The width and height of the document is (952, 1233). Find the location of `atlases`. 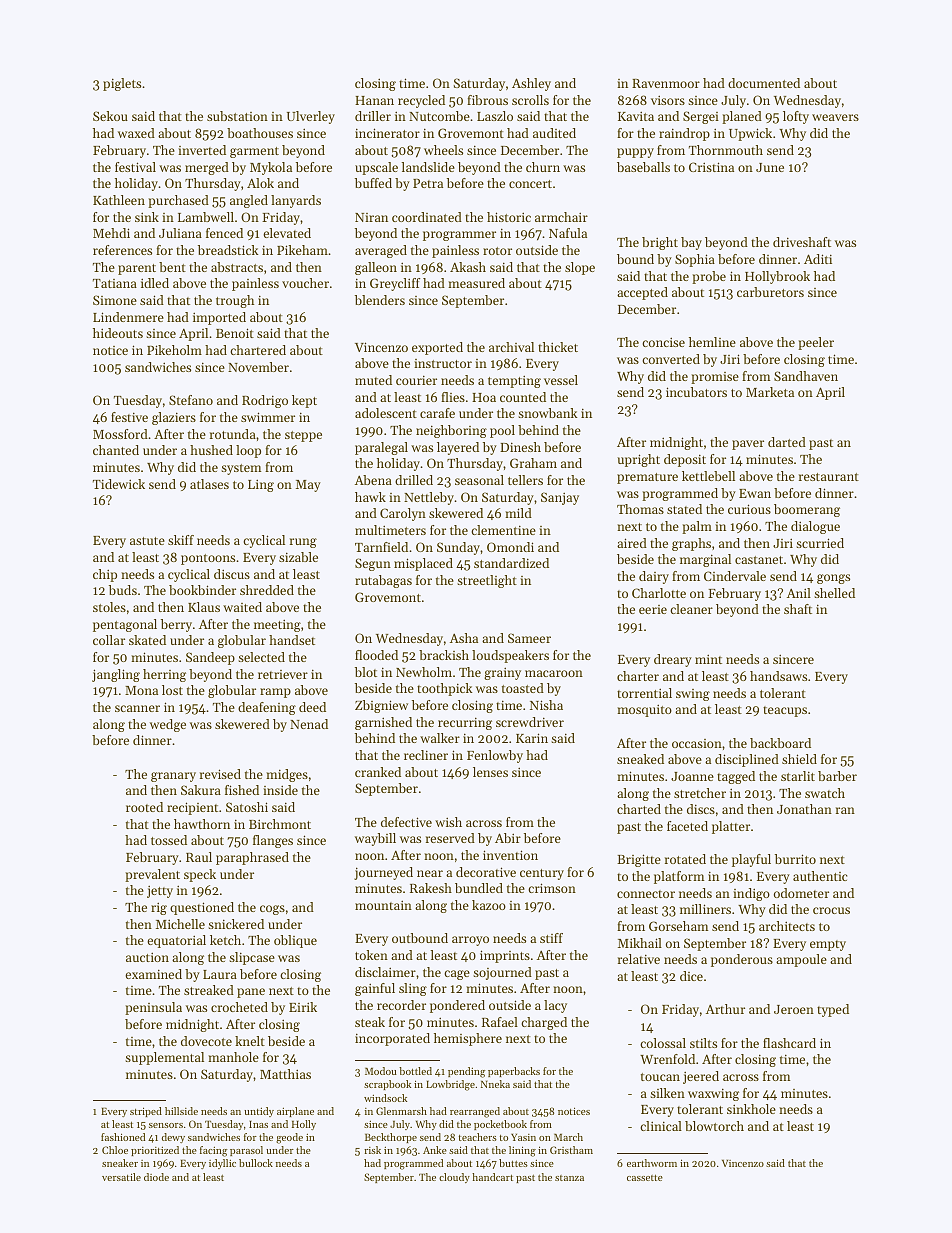

atlases is located at coordinates (209, 484).
